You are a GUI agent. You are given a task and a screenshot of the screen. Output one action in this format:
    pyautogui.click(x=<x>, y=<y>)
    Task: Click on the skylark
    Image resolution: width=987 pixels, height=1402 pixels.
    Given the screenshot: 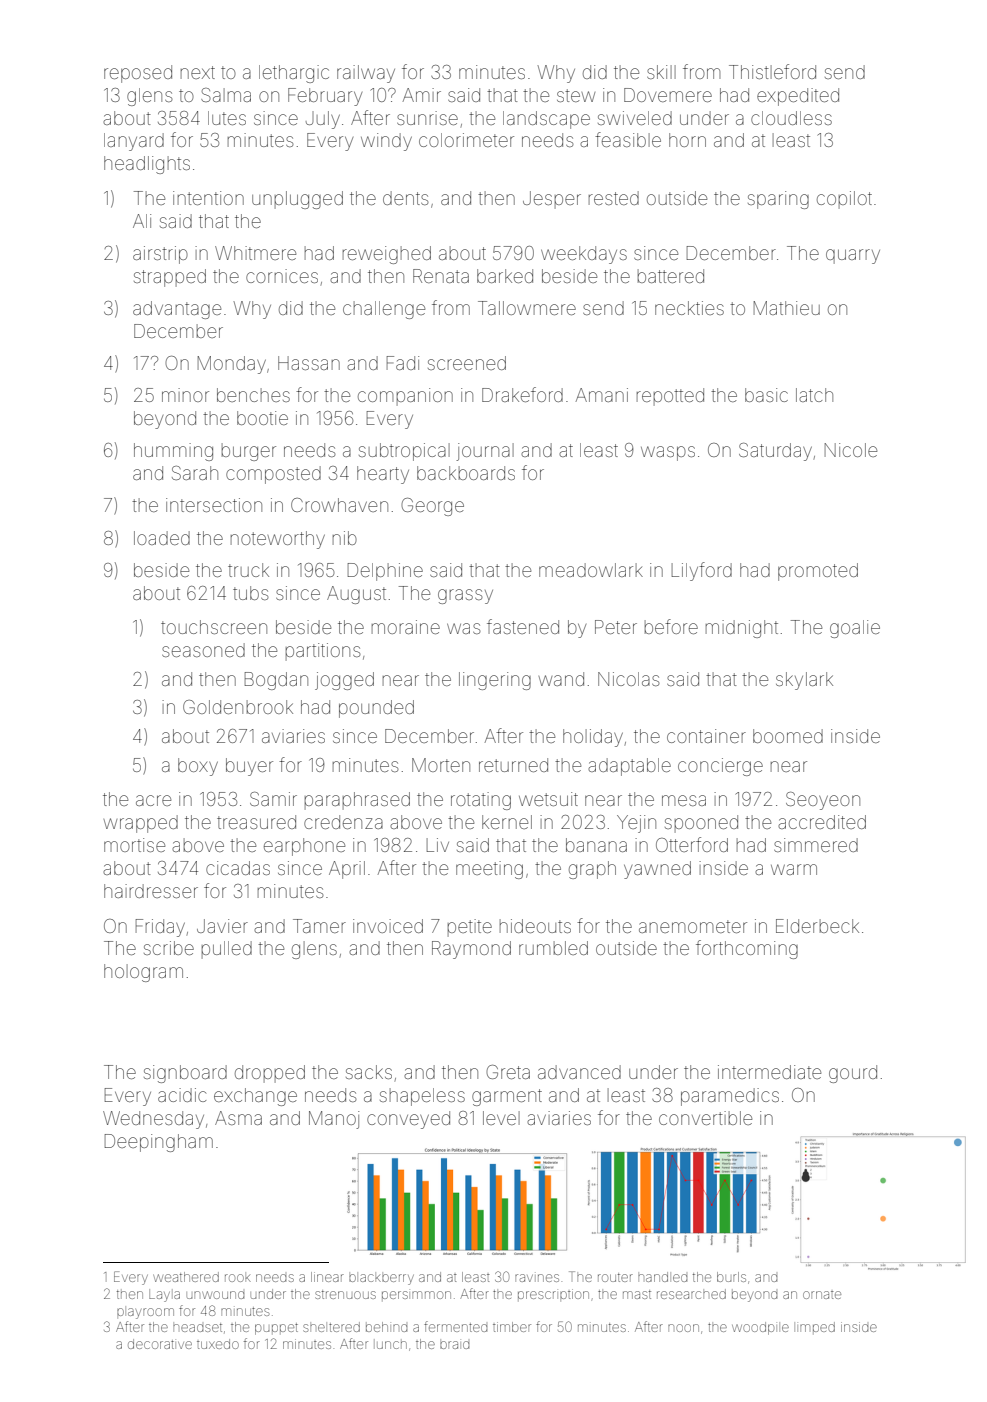 What is the action you would take?
    pyautogui.click(x=804, y=681)
